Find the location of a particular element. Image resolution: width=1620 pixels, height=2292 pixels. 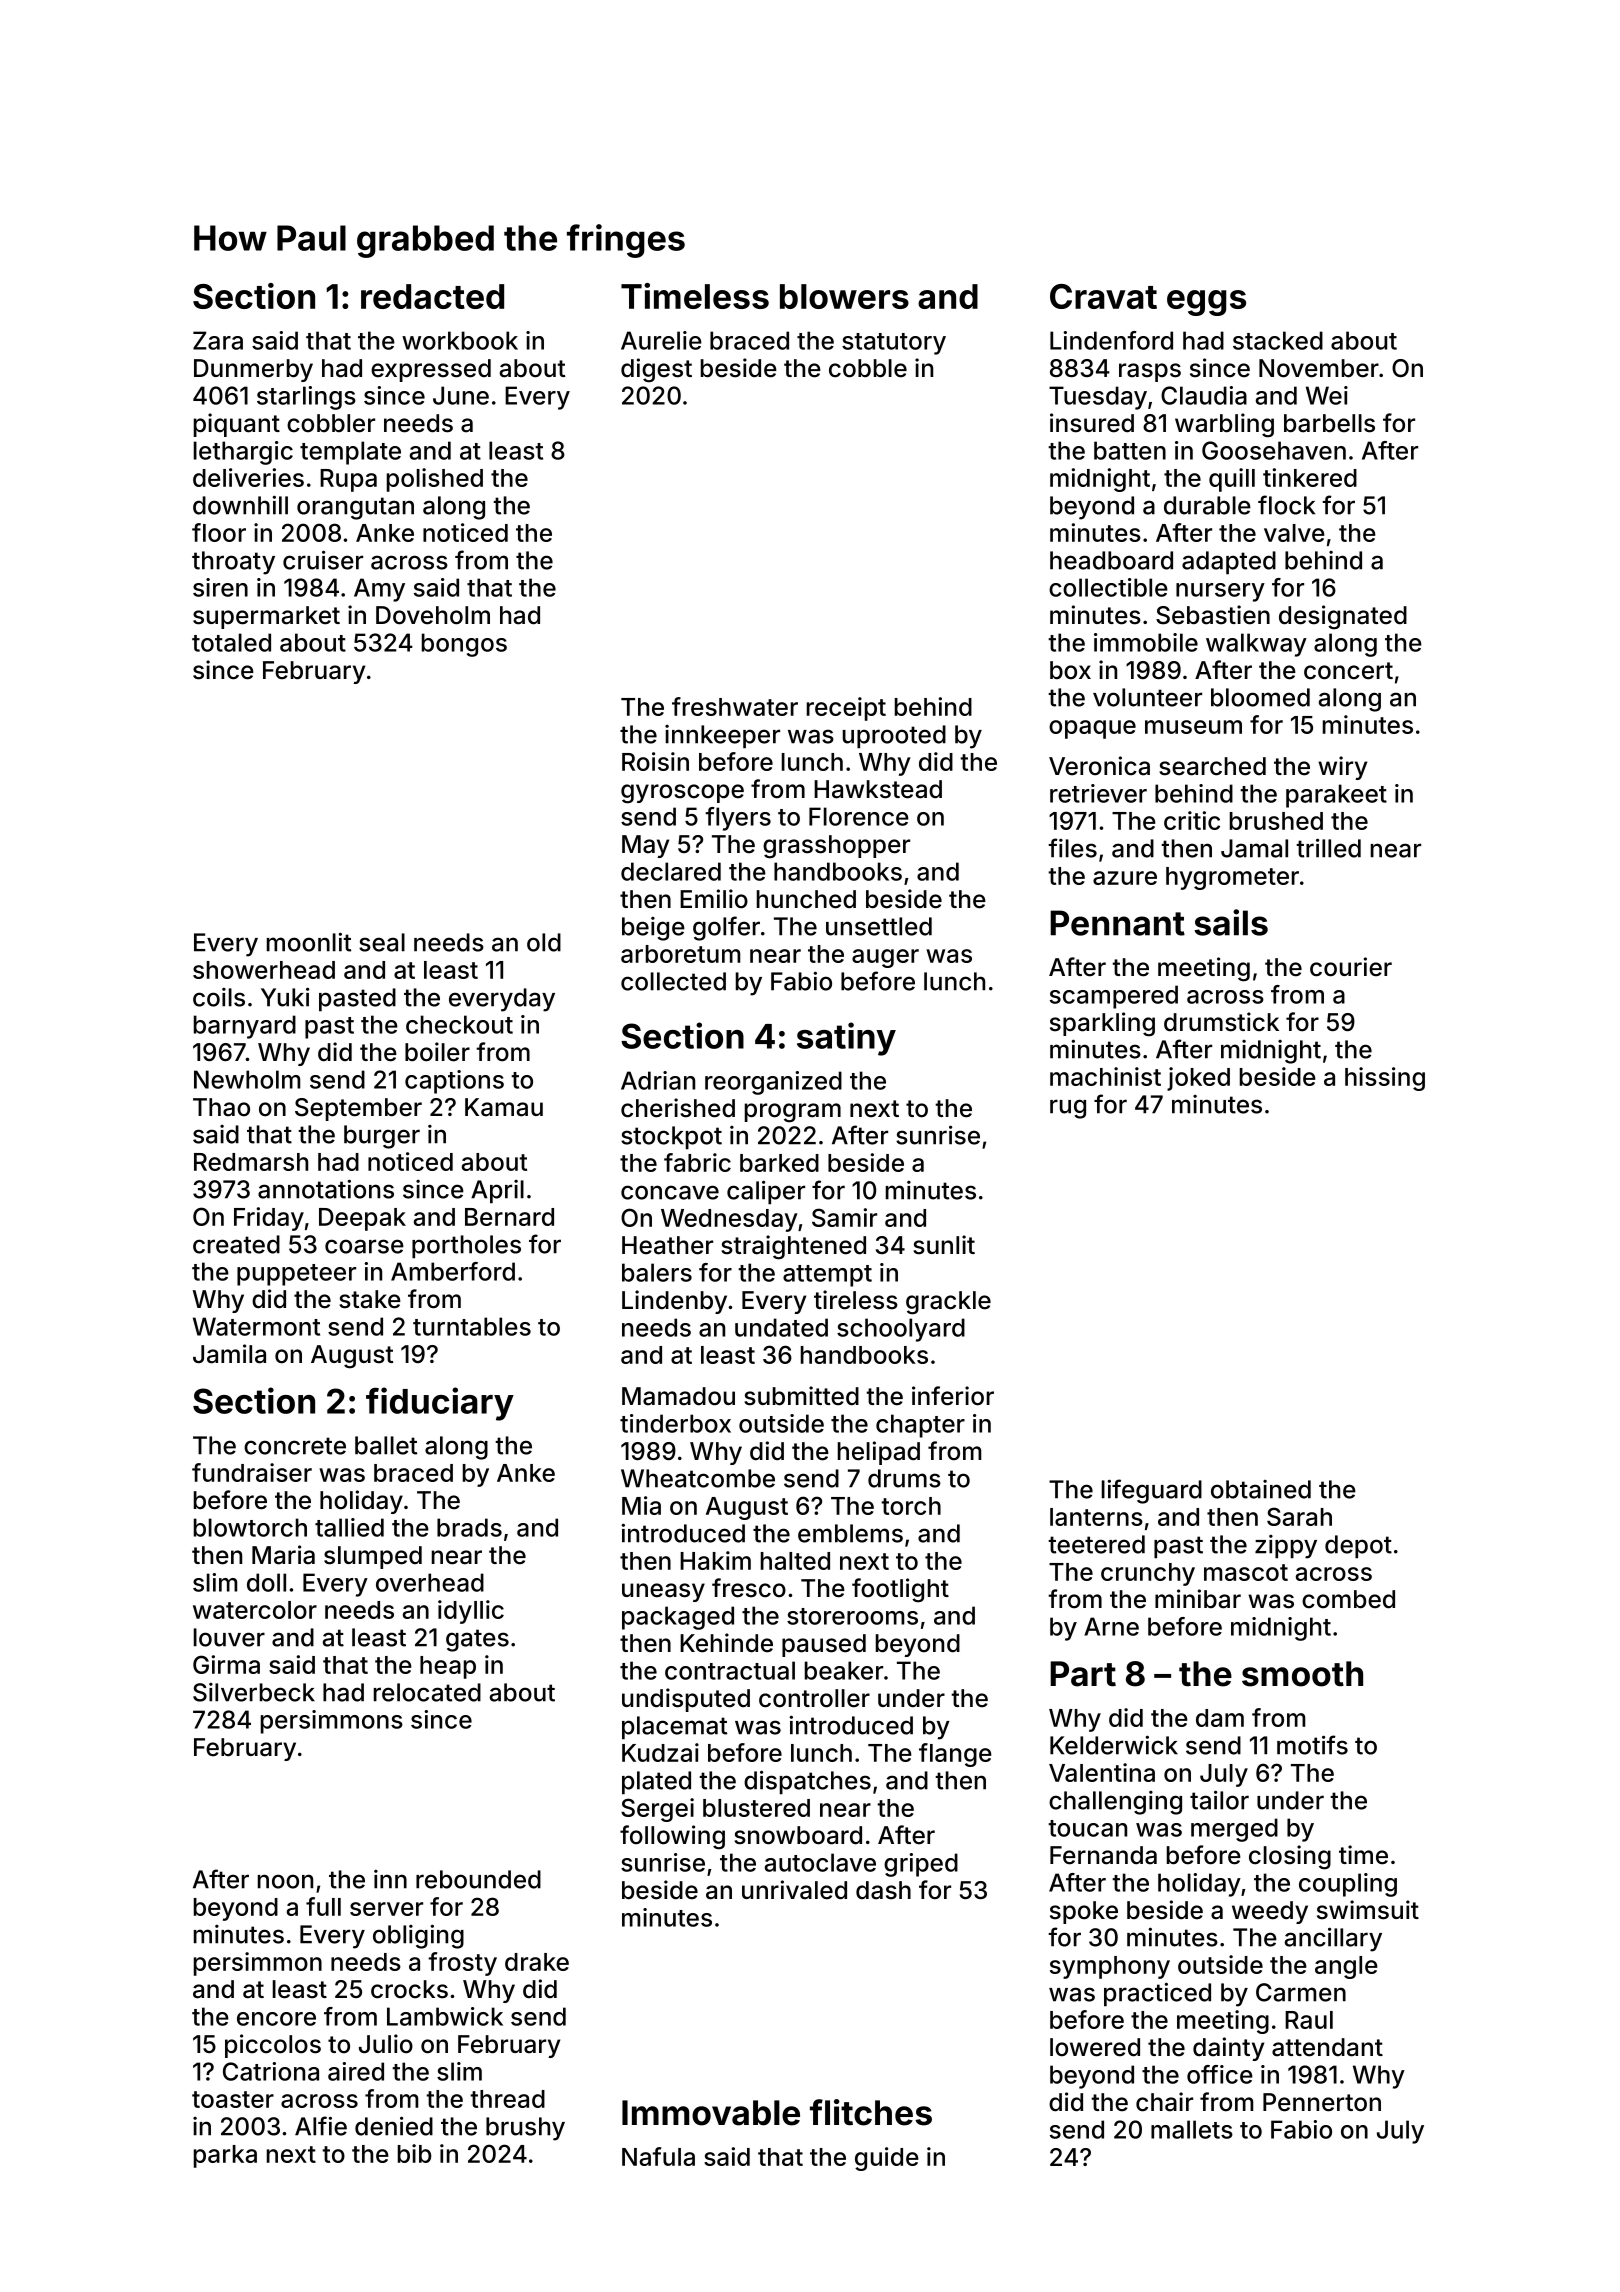

halted is located at coordinates (795, 1561).
